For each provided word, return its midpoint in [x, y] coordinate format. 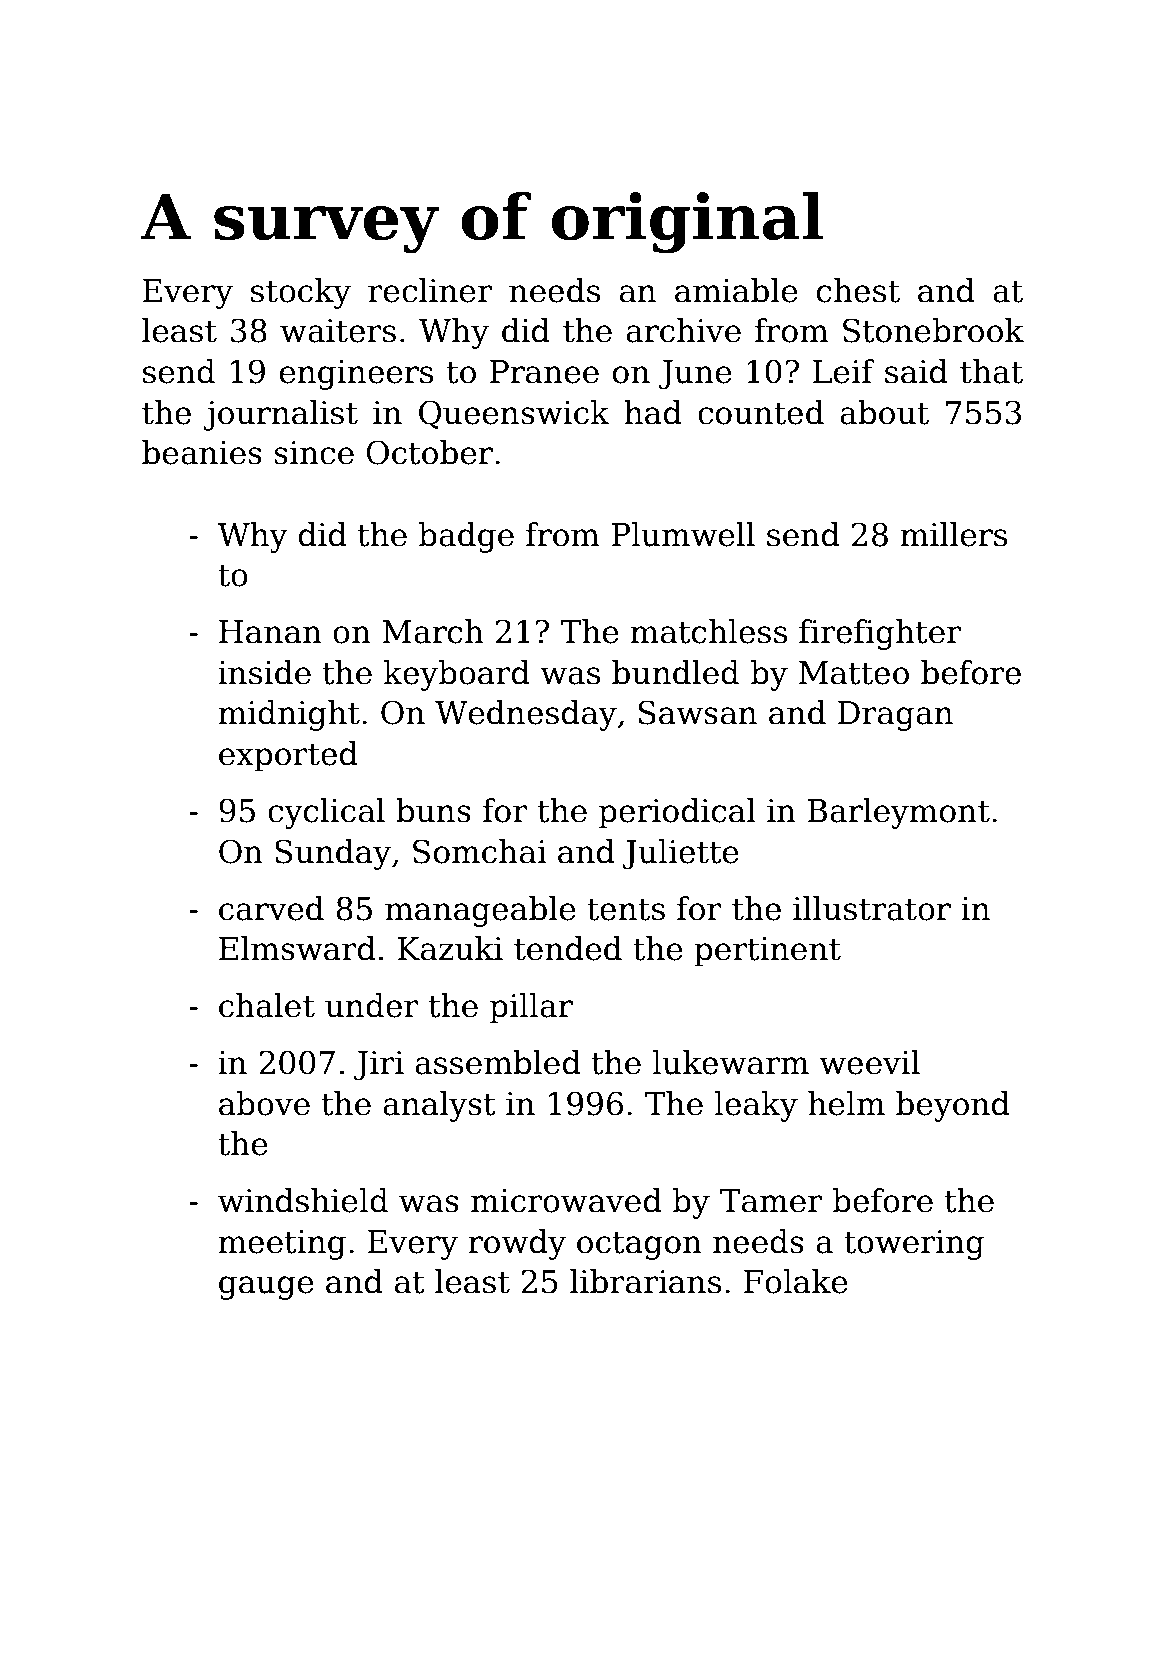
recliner [430, 290]
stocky [301, 293]
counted [761, 412]
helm [846, 1103]
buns [433, 810]
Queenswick [514, 414]
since [314, 453]
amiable [736, 290]
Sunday [333, 854]
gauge [266, 1288]
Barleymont [898, 813]
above [264, 1103]
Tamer [771, 1201]
